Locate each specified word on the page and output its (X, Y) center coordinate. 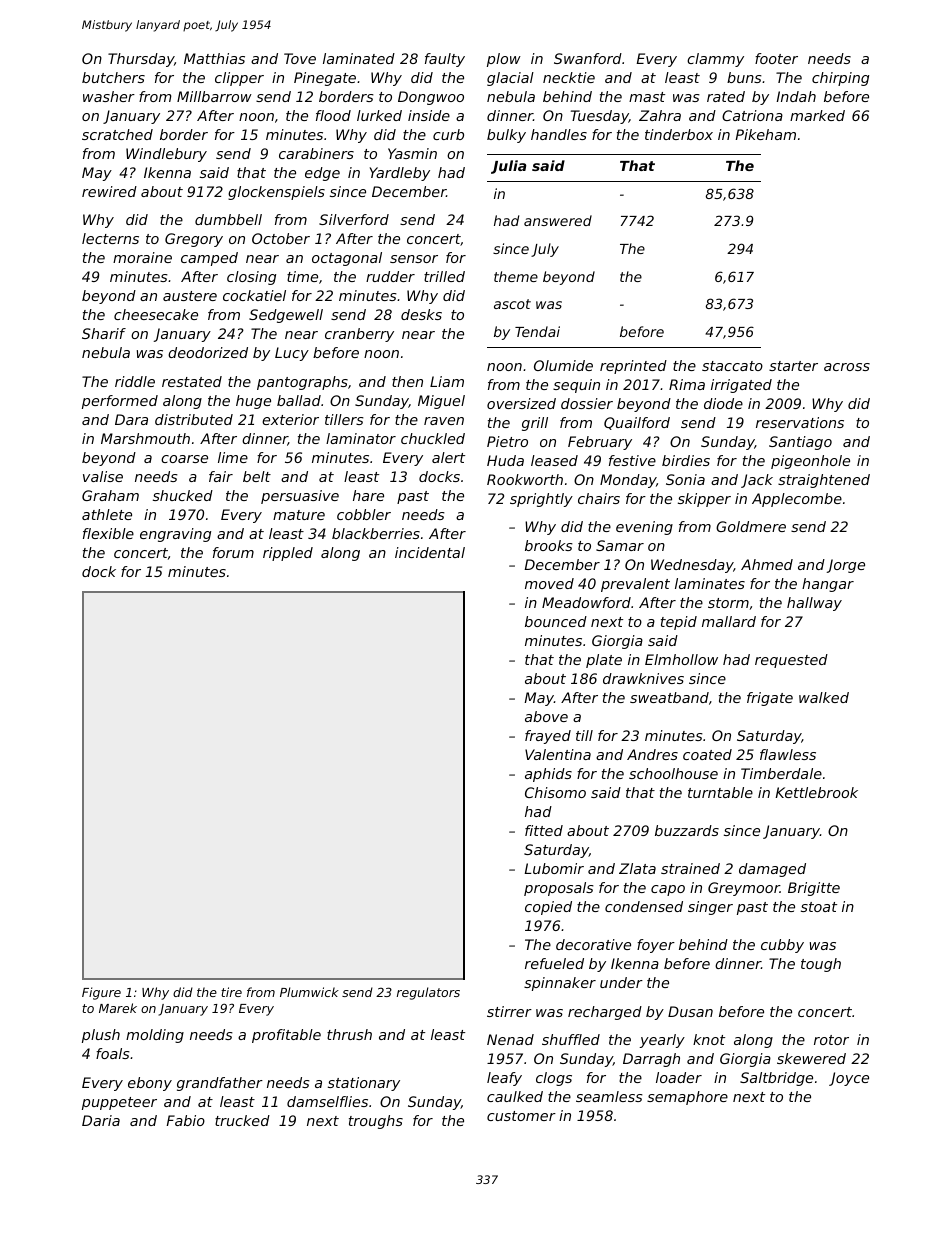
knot (709, 1039)
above (546, 716)
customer (521, 1116)
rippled (288, 554)
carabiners (316, 153)
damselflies (327, 1101)
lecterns (110, 238)
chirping (840, 79)
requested (791, 661)
